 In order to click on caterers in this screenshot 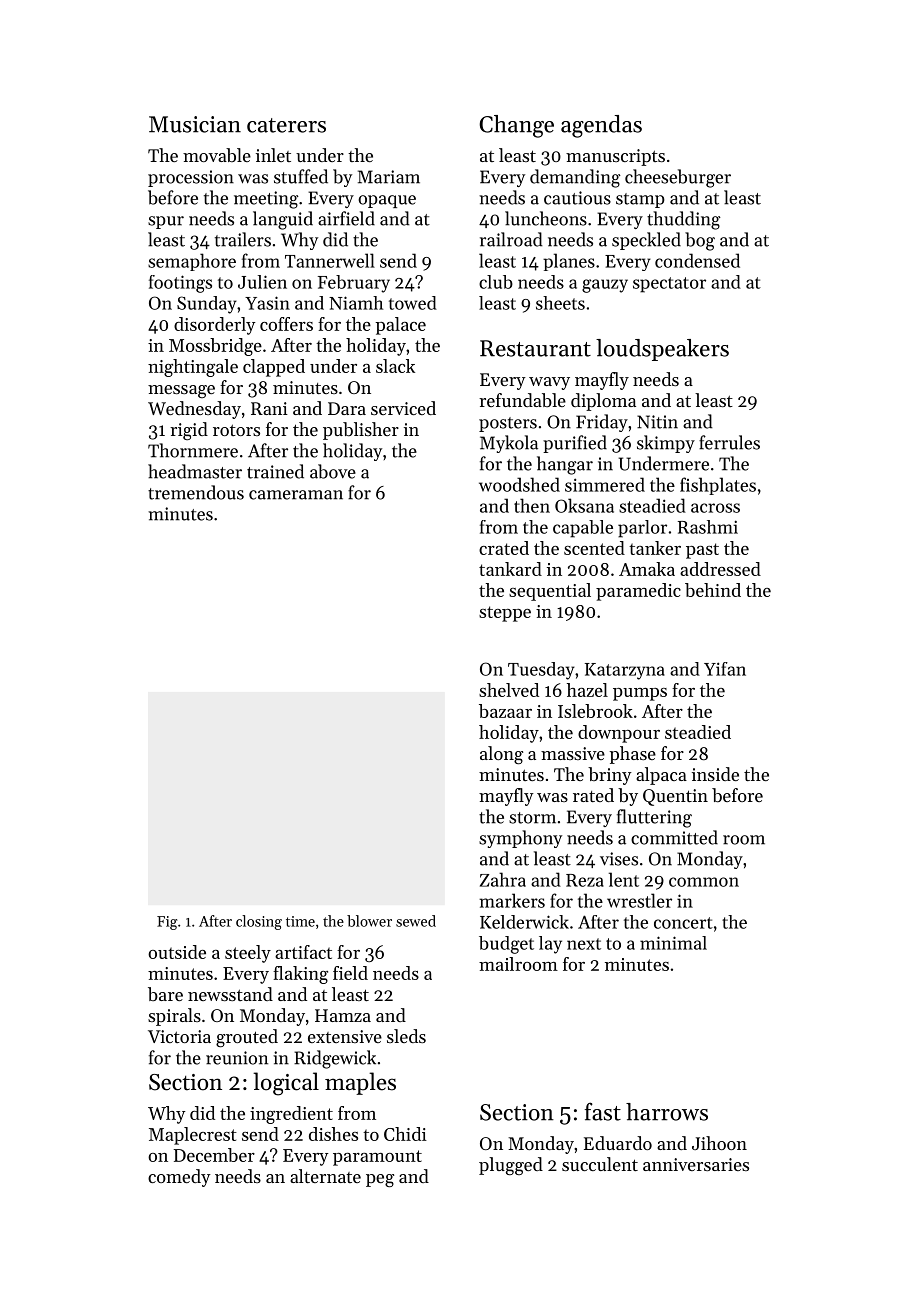, I will do `click(286, 125)`.
